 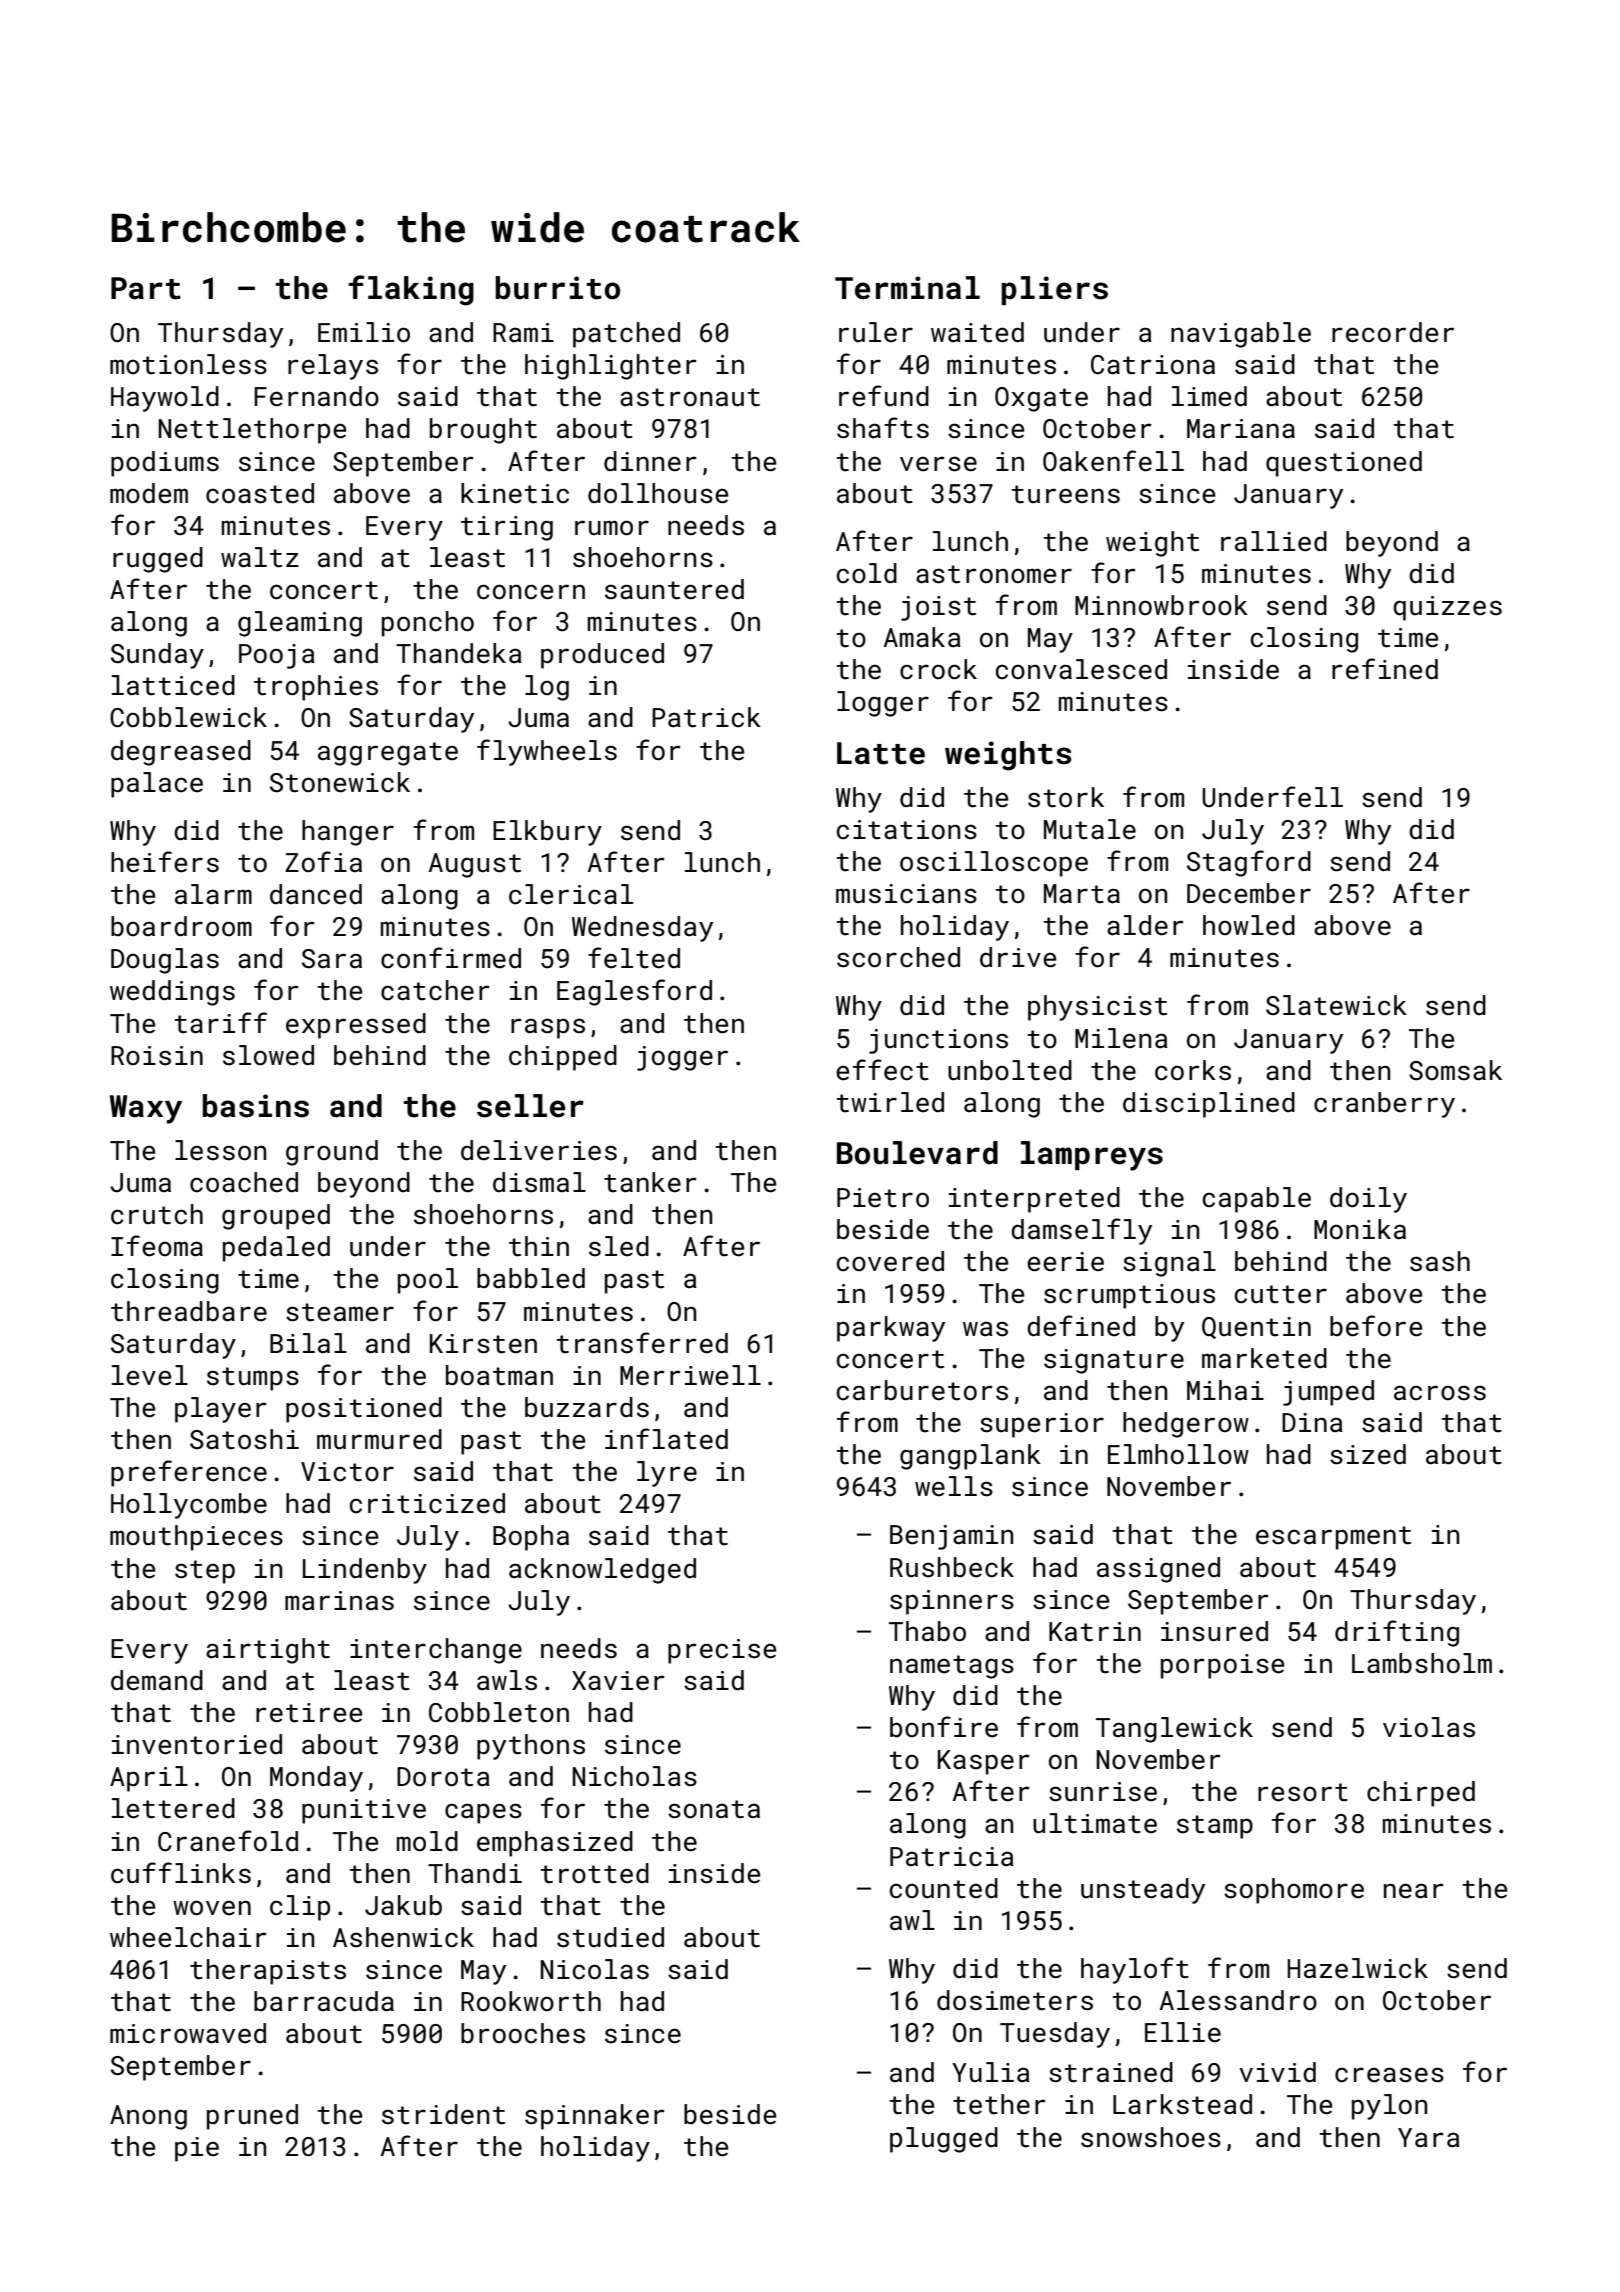 What do you see at coordinates (365, 1571) in the page?
I see `Lindenby` at bounding box center [365, 1571].
